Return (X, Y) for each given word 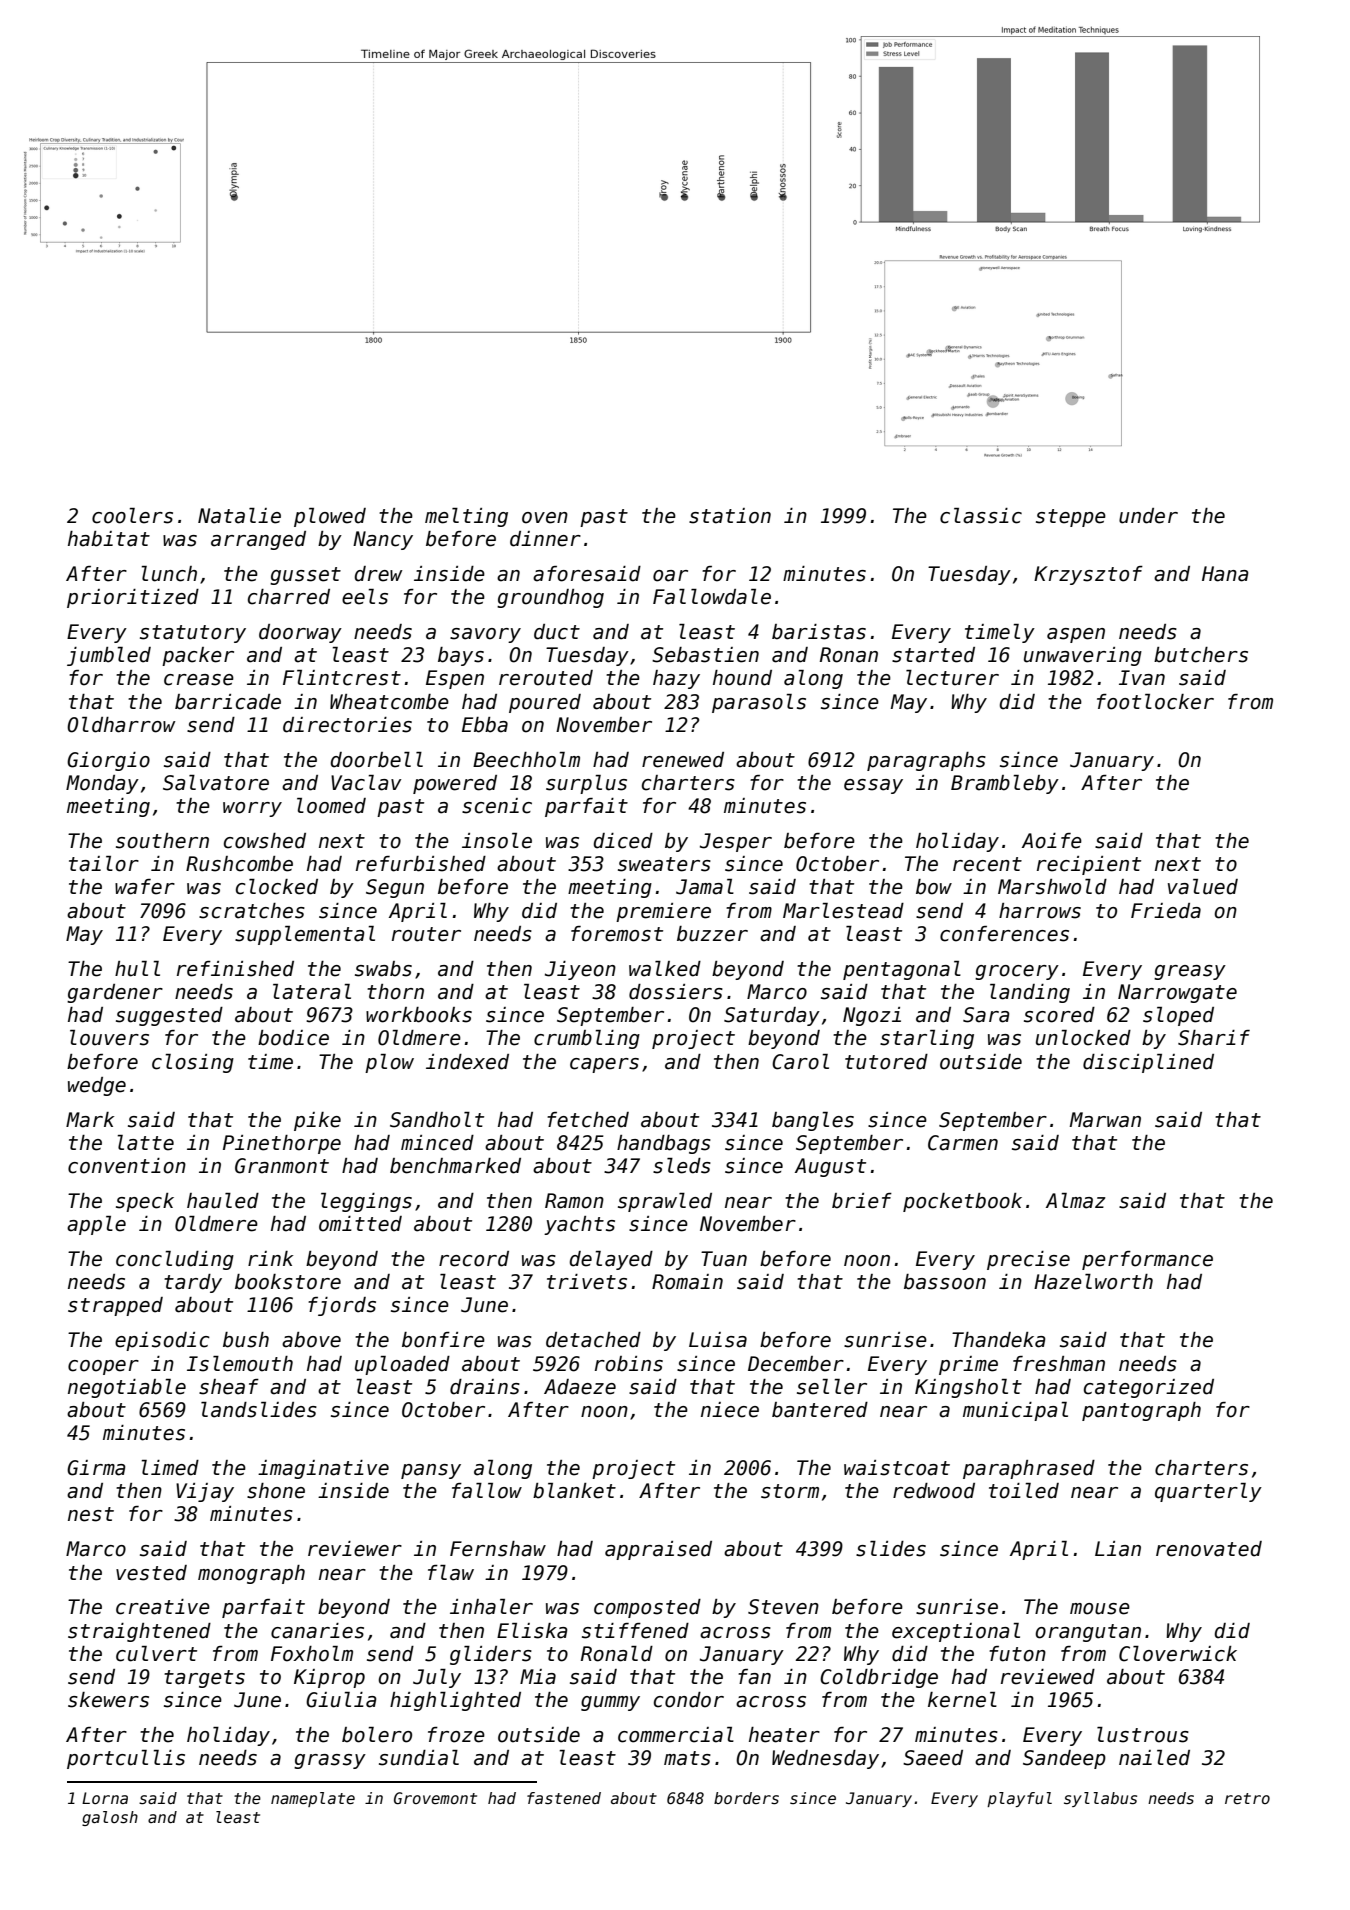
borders (746, 1798)
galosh (110, 1818)
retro (1247, 1798)
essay (873, 786)
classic (981, 516)
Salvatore (216, 783)
